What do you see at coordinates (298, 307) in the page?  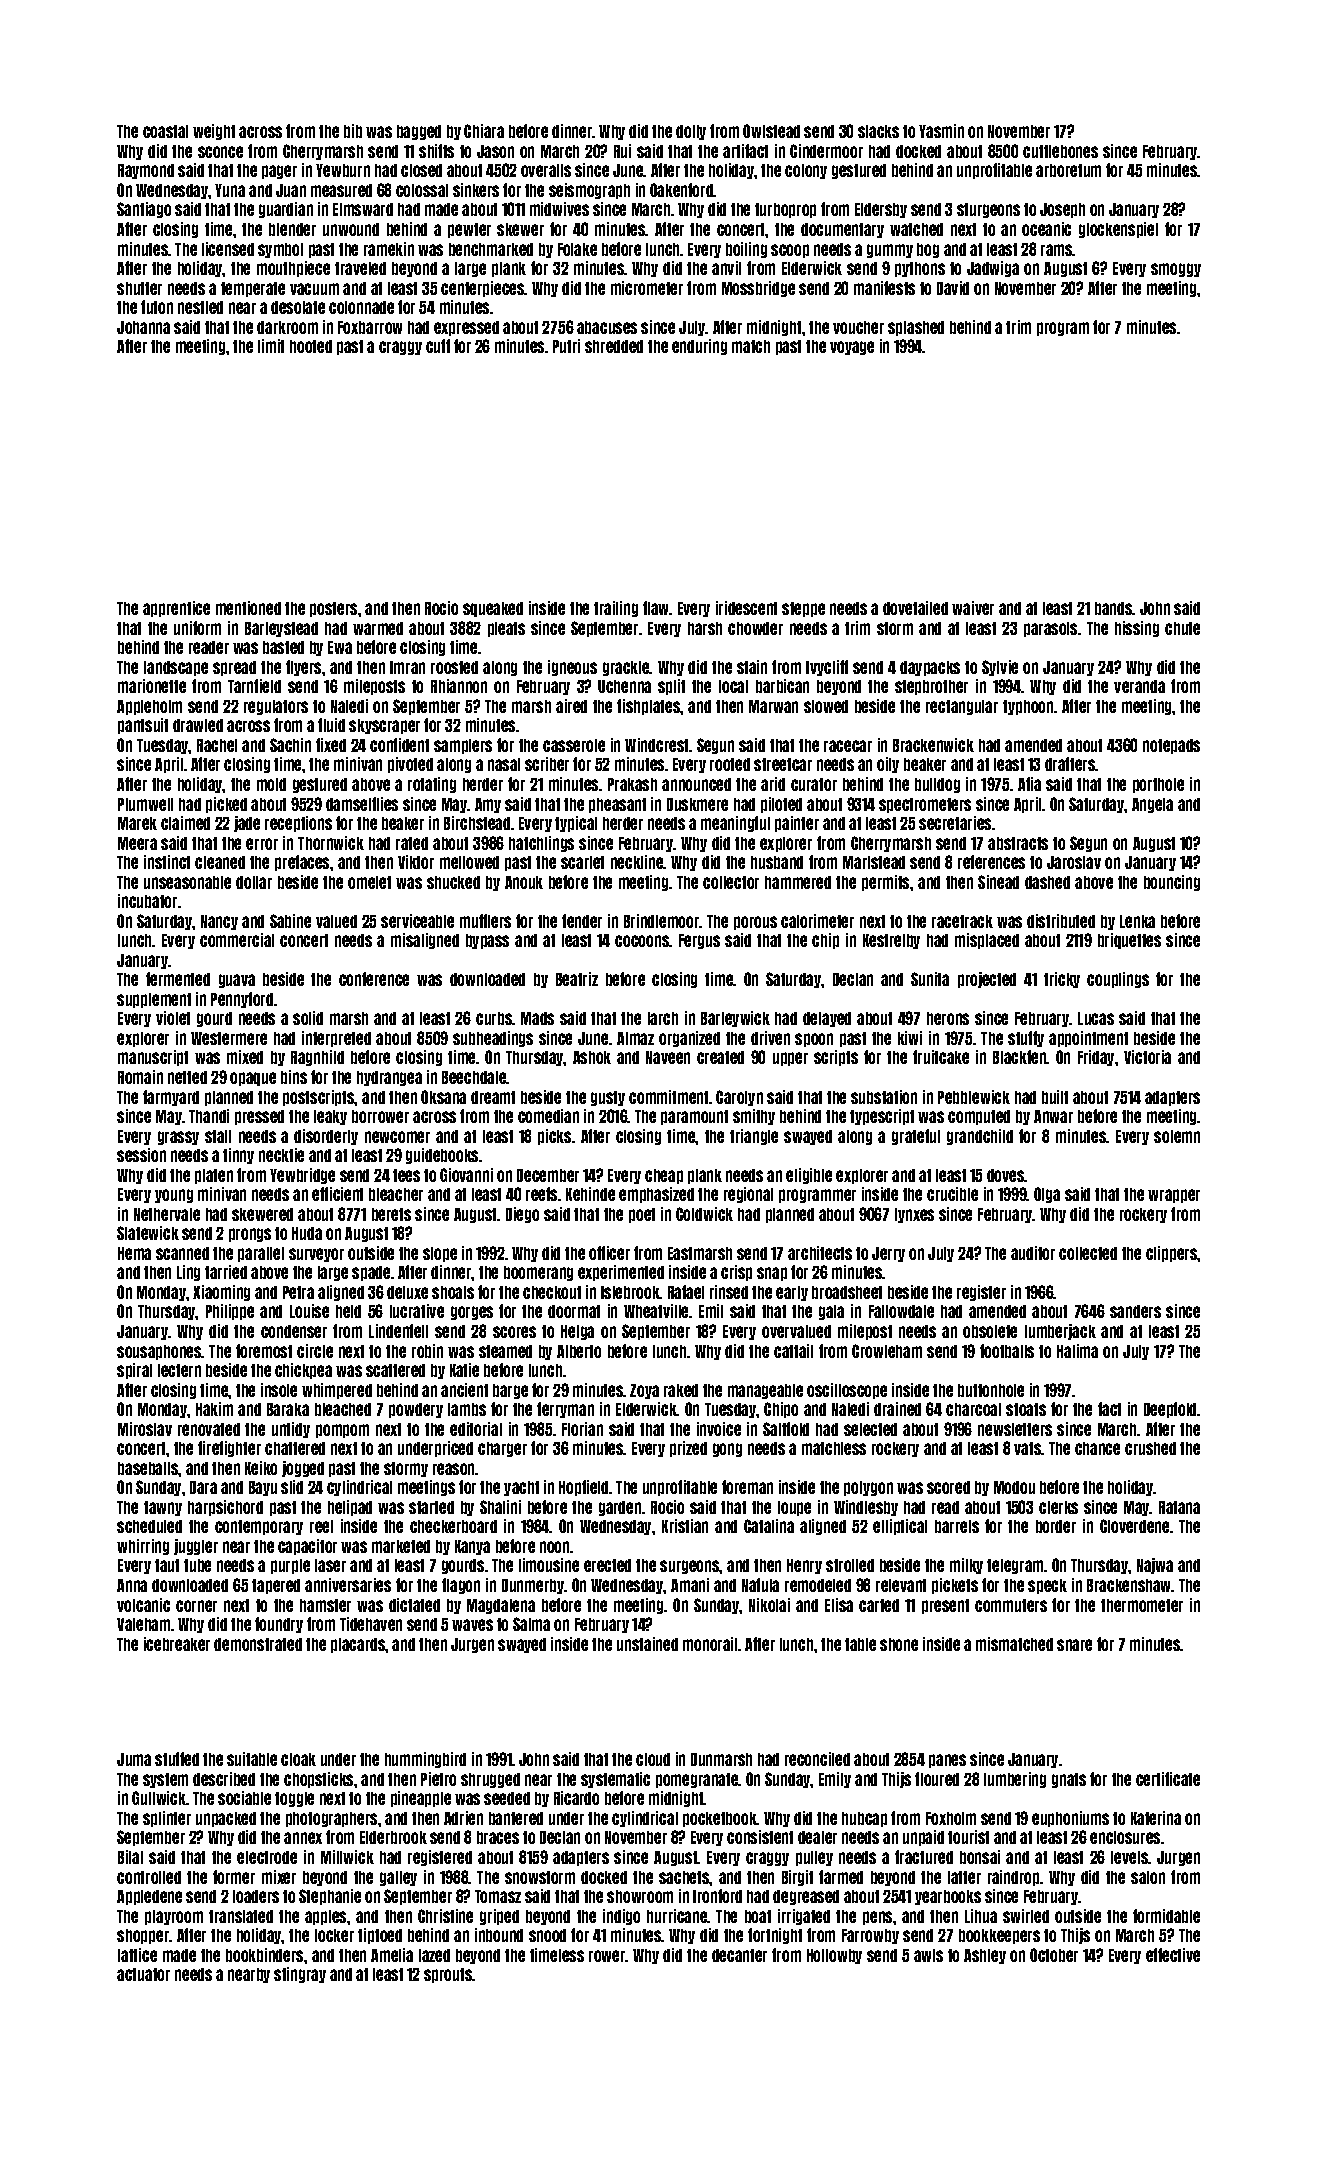 I see `desolate` at bounding box center [298, 307].
